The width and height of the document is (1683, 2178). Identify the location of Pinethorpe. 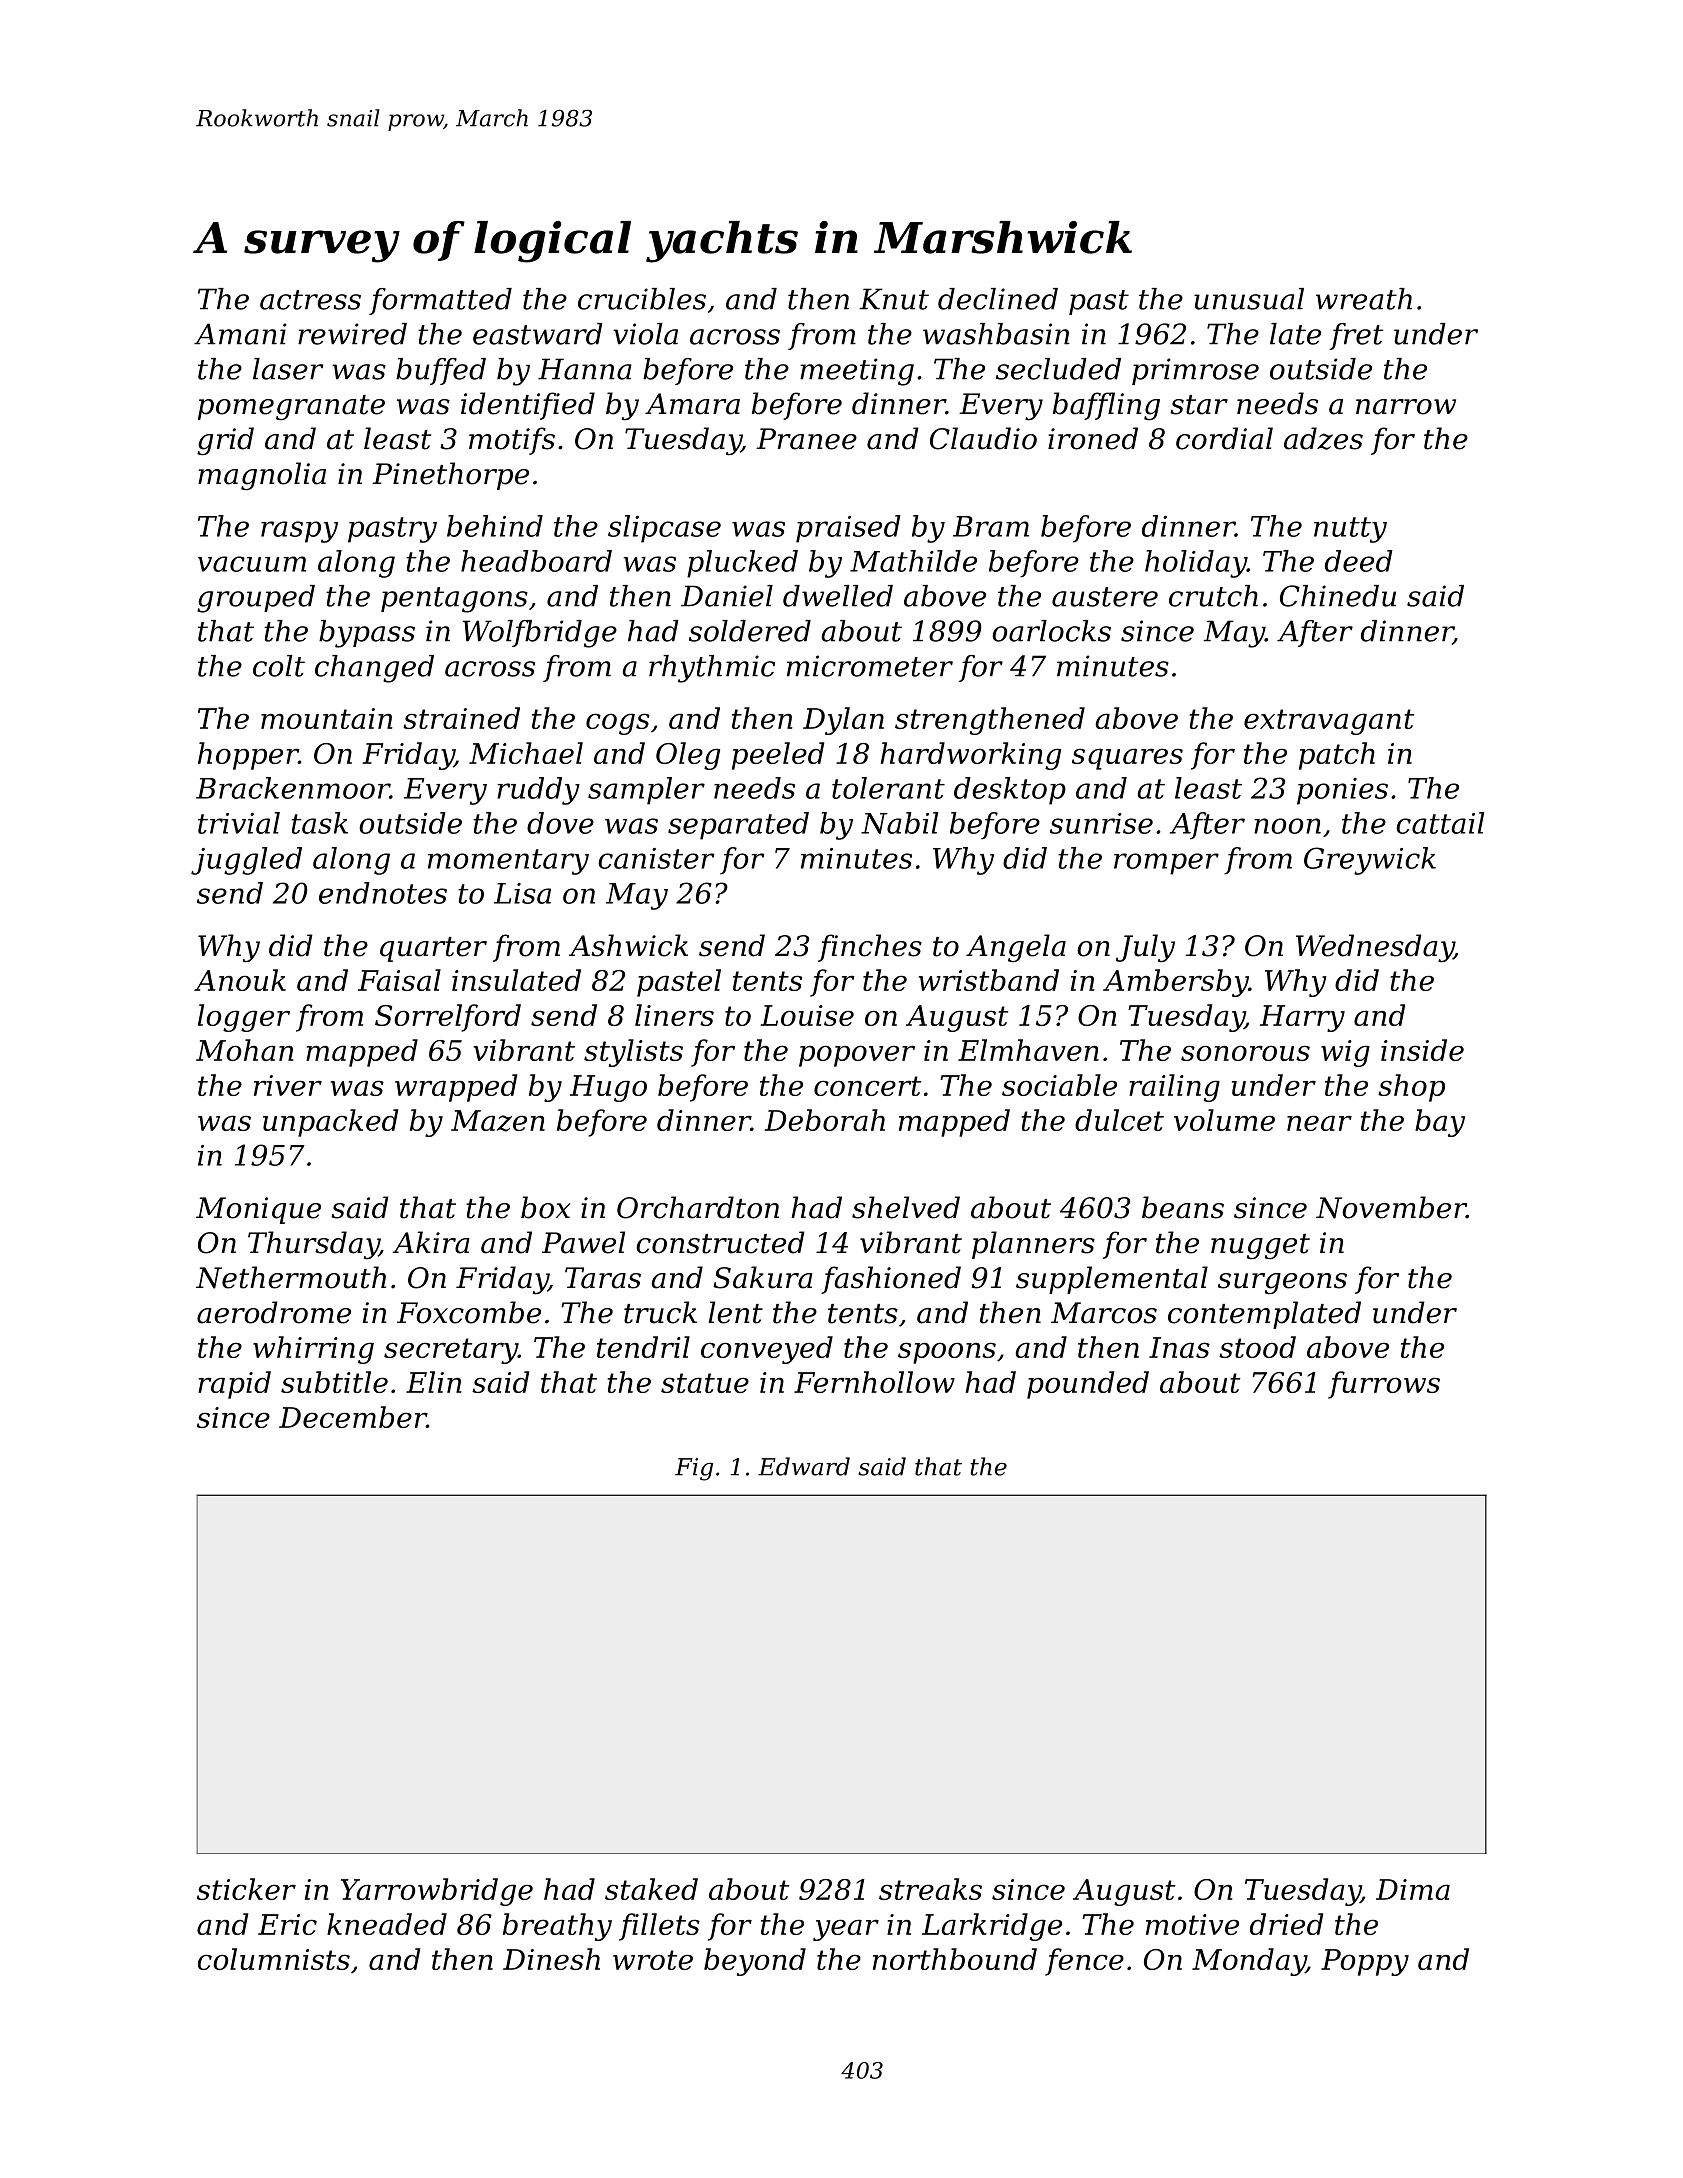
(450, 476).
